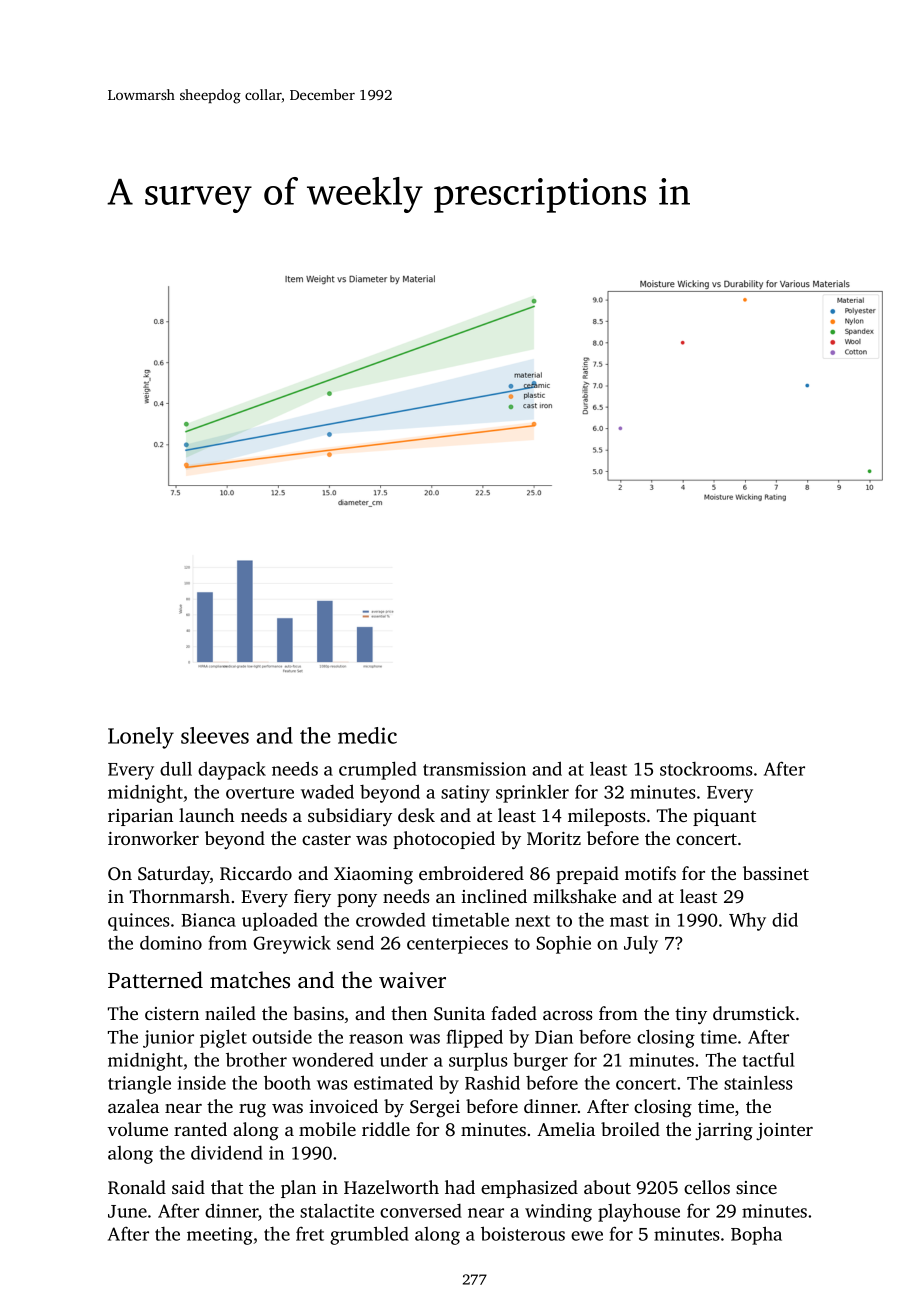 The image size is (924, 1311). What do you see at coordinates (227, 1187) in the image?
I see `that` at bounding box center [227, 1187].
